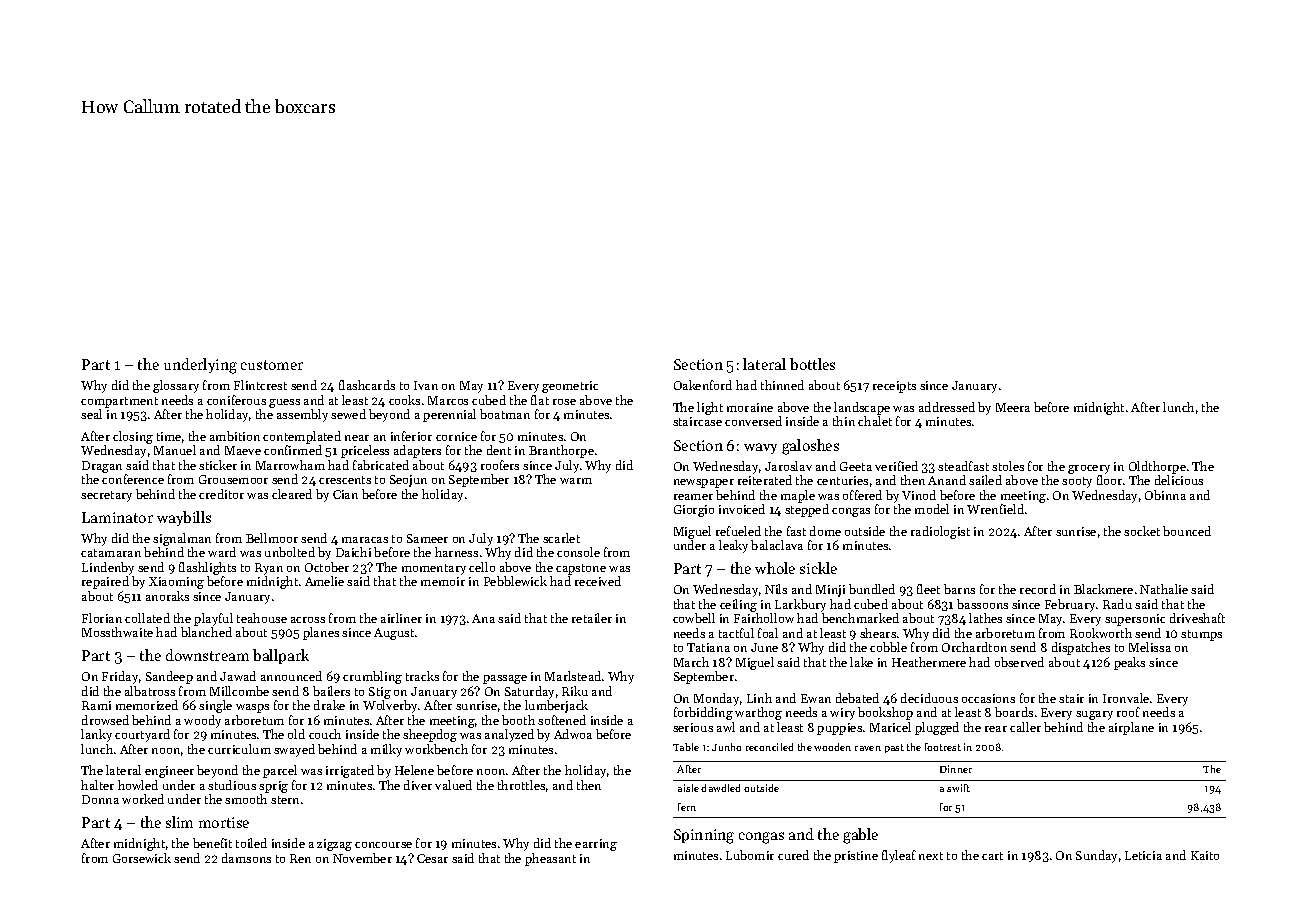 The height and width of the screenshot is (924, 1308). Describe the element at coordinates (1131, 728) in the screenshot. I see `airplane` at that location.
